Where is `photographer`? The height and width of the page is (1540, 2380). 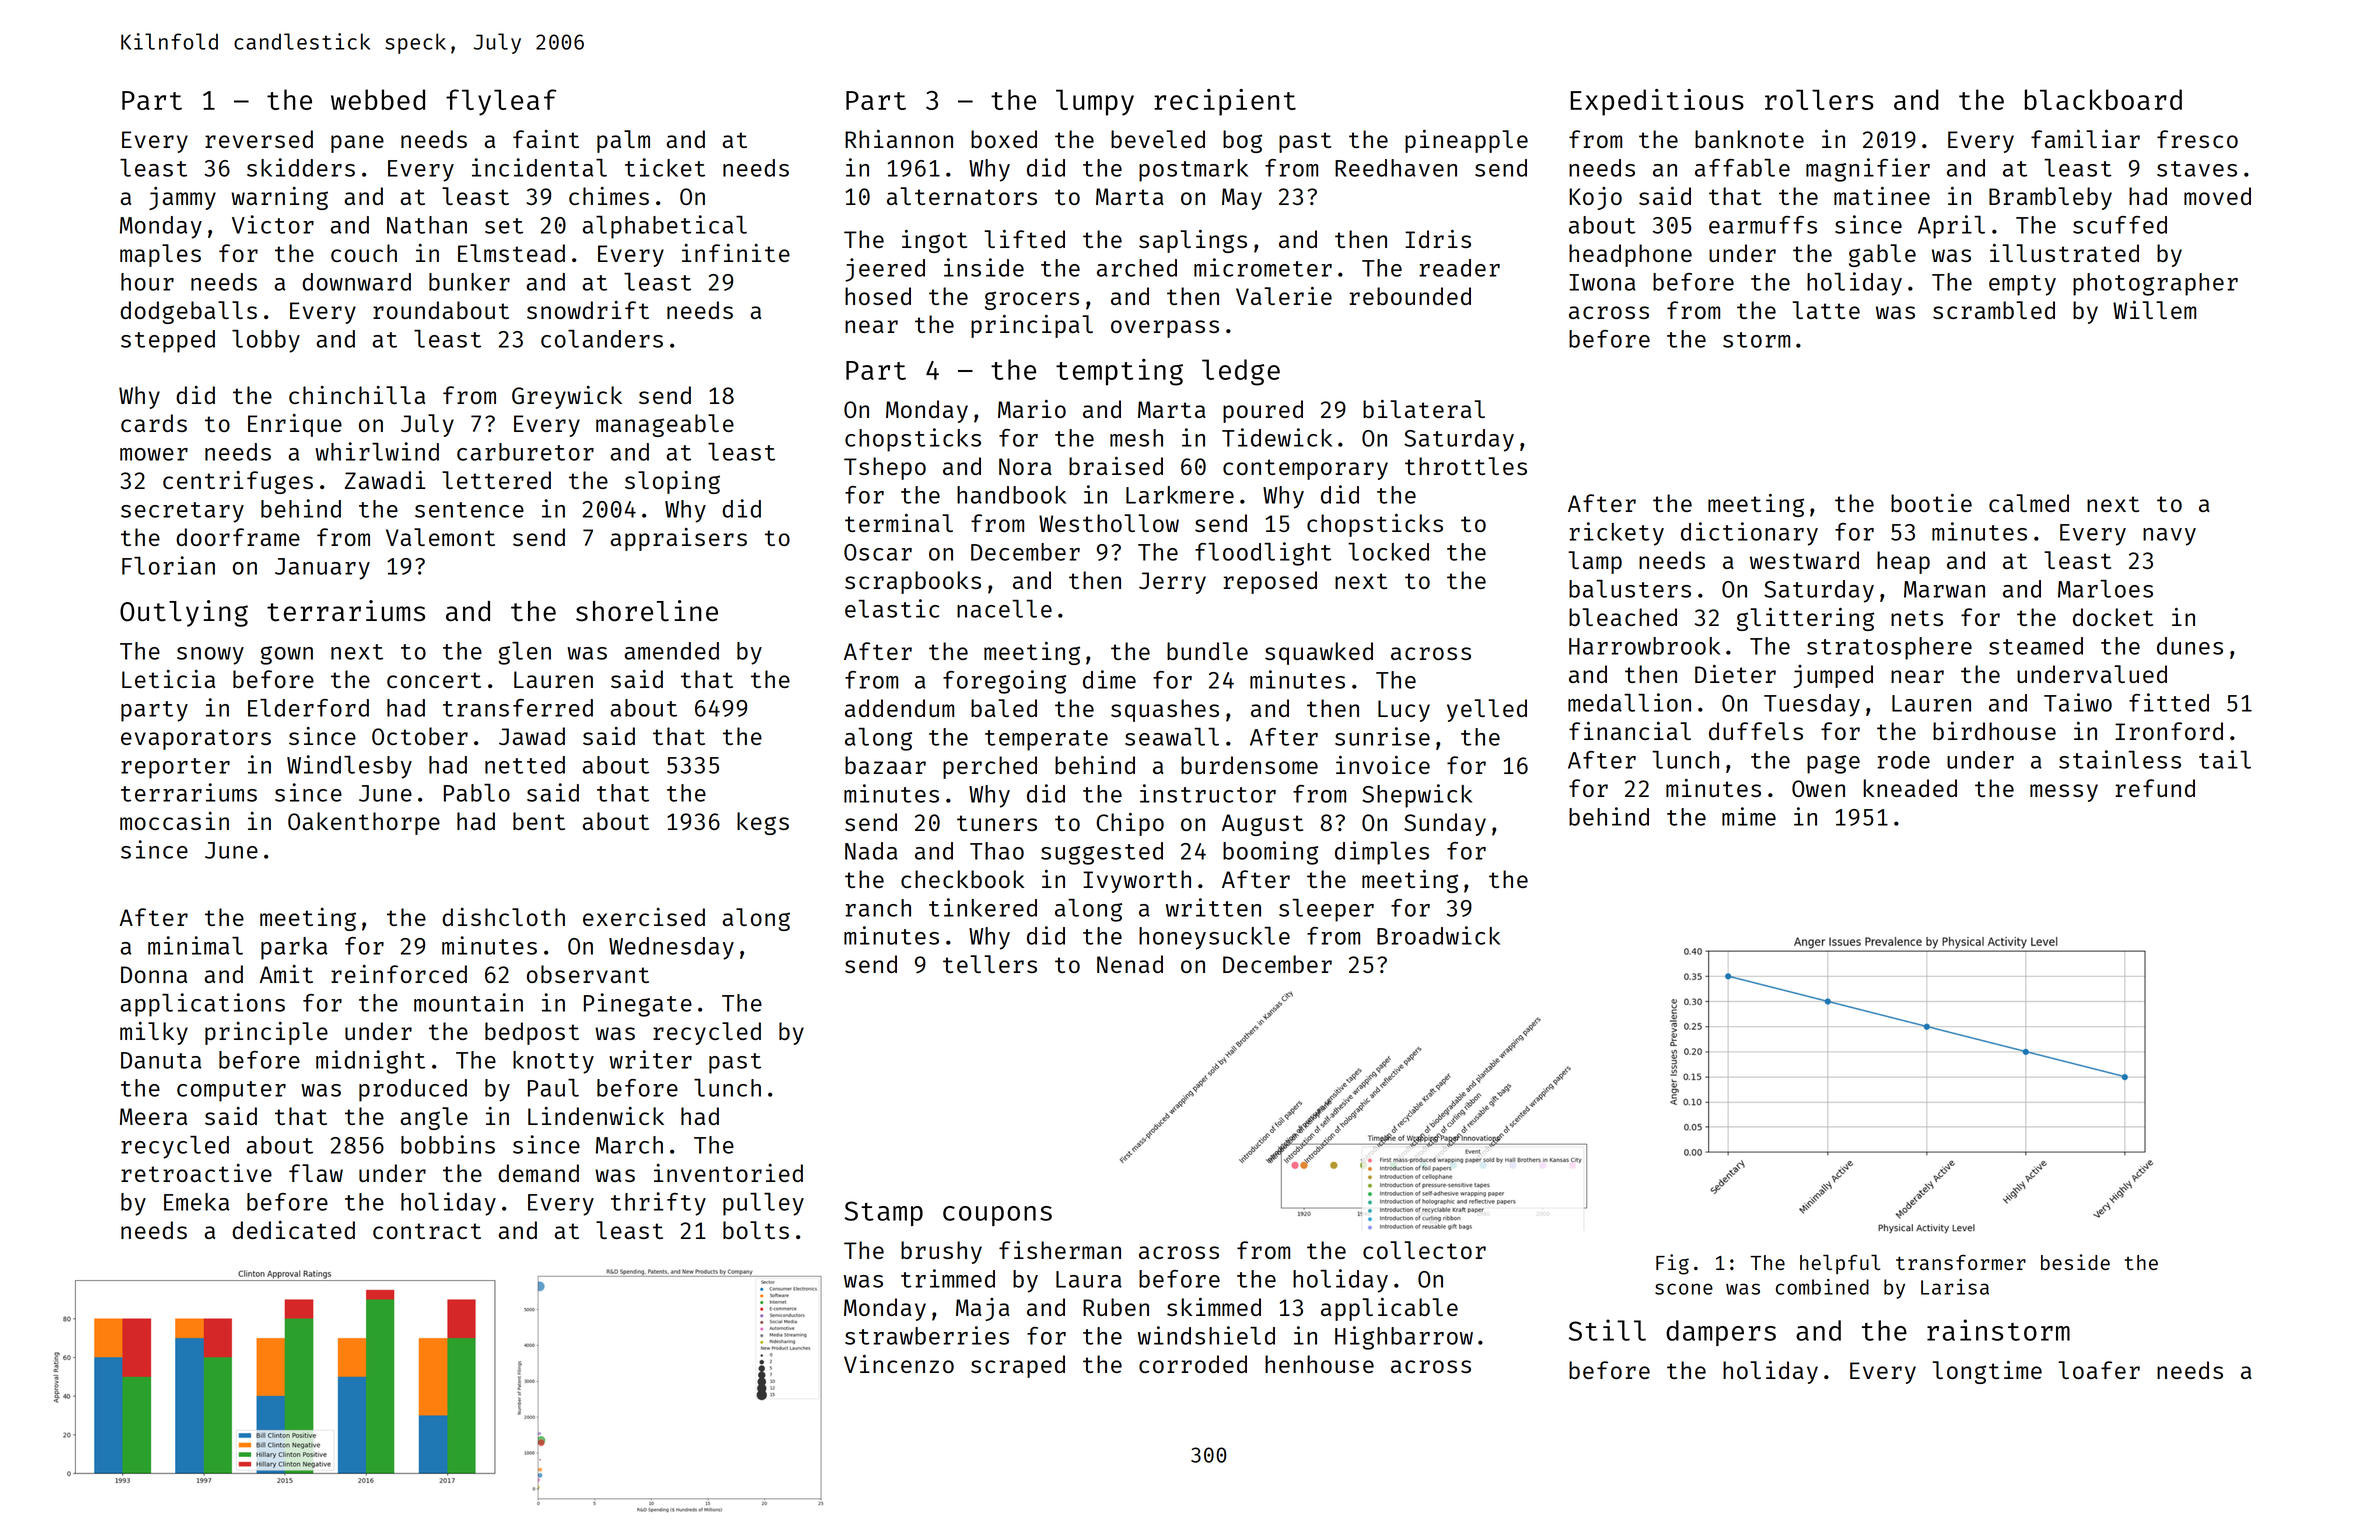 photographer is located at coordinates (2155, 284).
